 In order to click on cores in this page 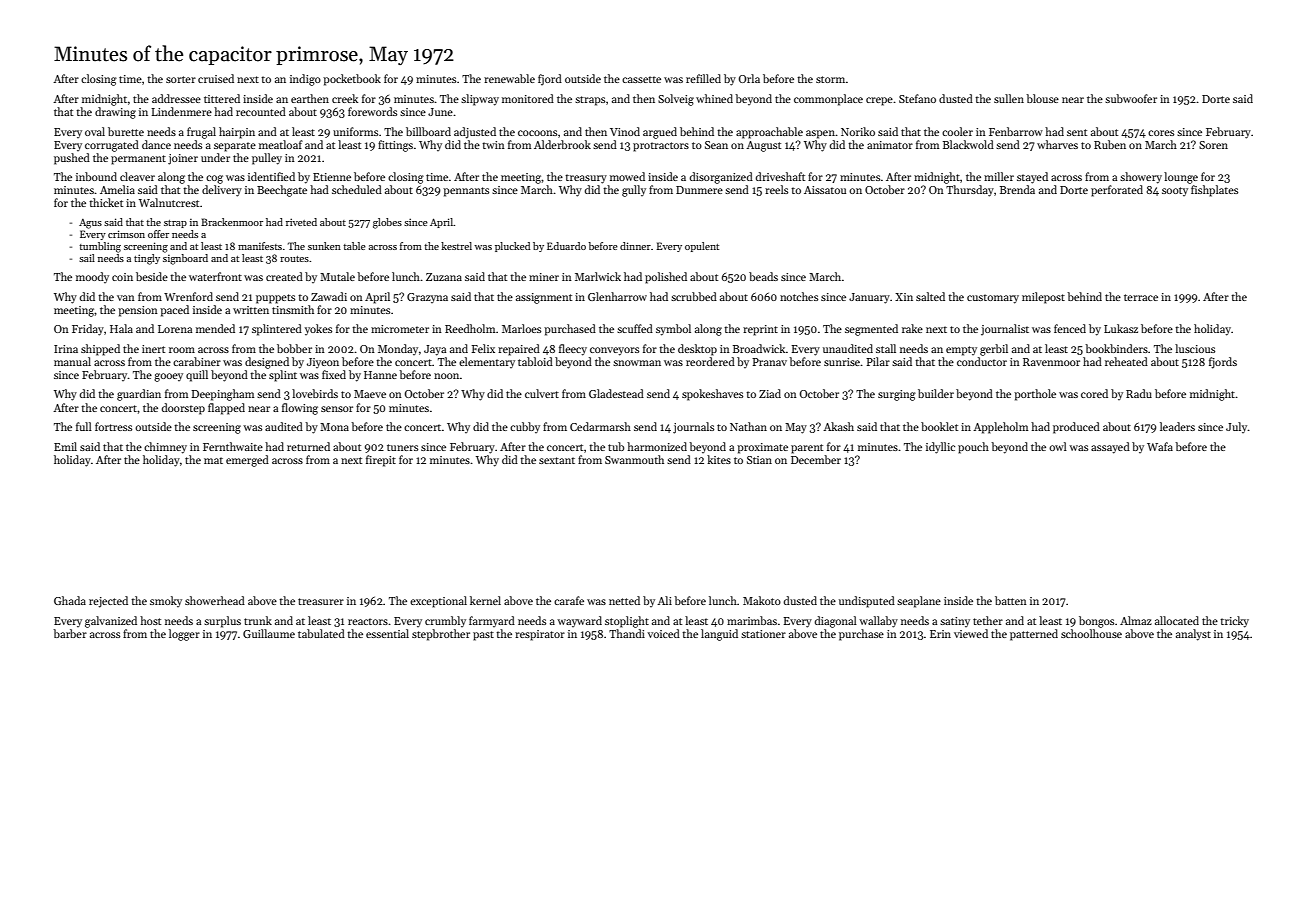, I will do `click(1161, 133)`.
